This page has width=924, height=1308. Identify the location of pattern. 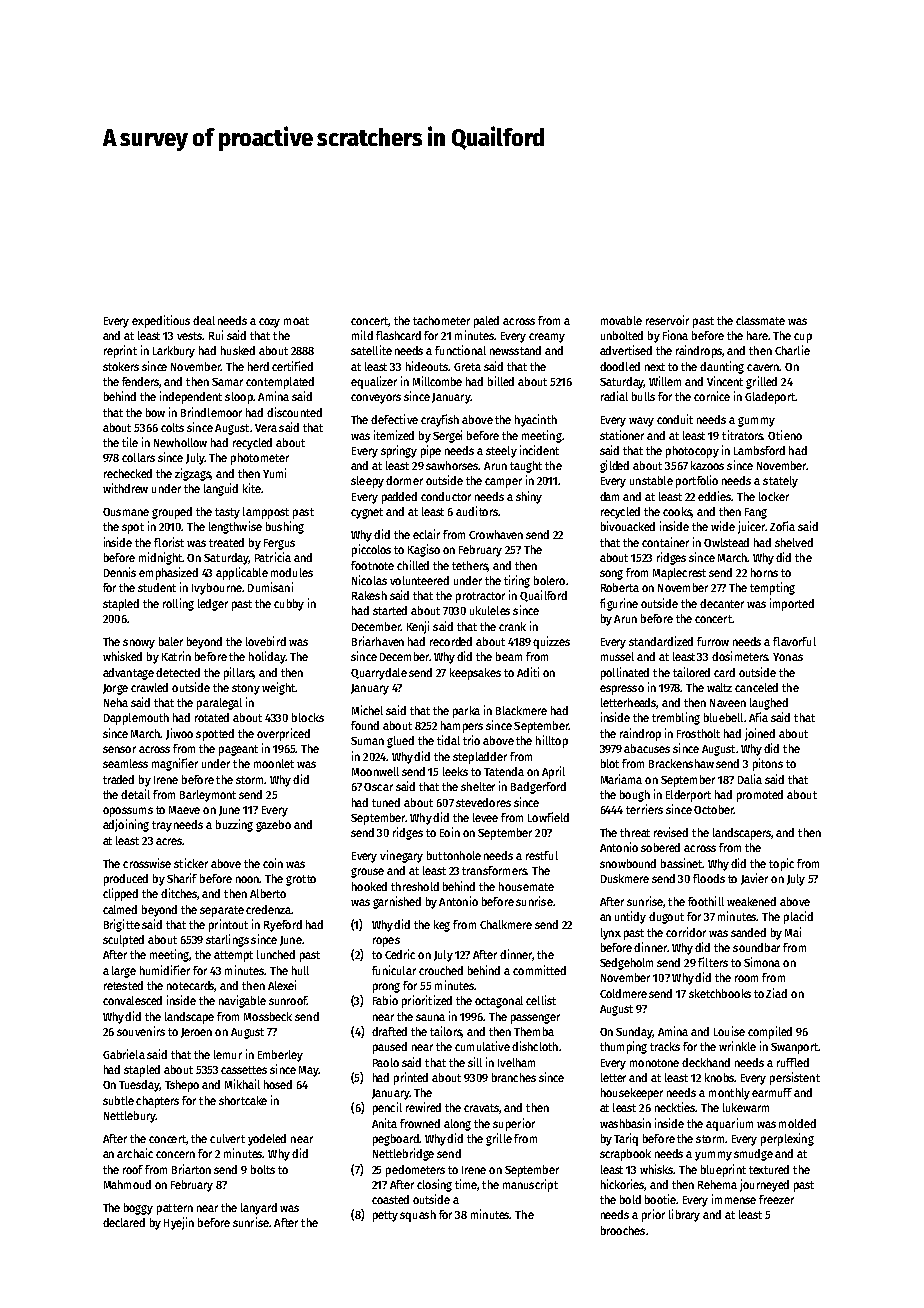
(175, 1209).
